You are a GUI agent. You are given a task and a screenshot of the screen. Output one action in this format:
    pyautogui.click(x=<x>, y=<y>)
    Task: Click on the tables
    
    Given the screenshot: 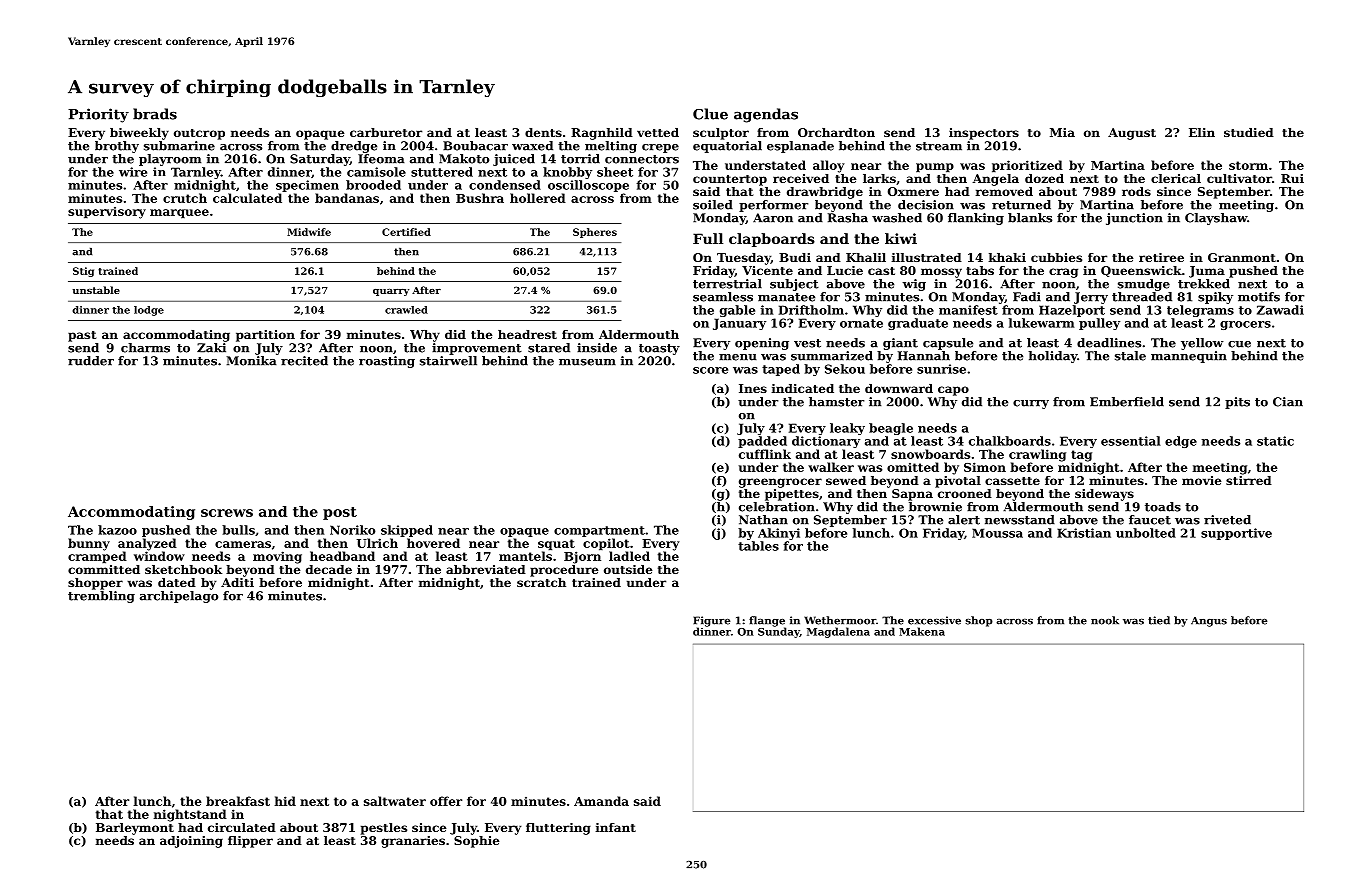 What is the action you would take?
    pyautogui.click(x=758, y=546)
